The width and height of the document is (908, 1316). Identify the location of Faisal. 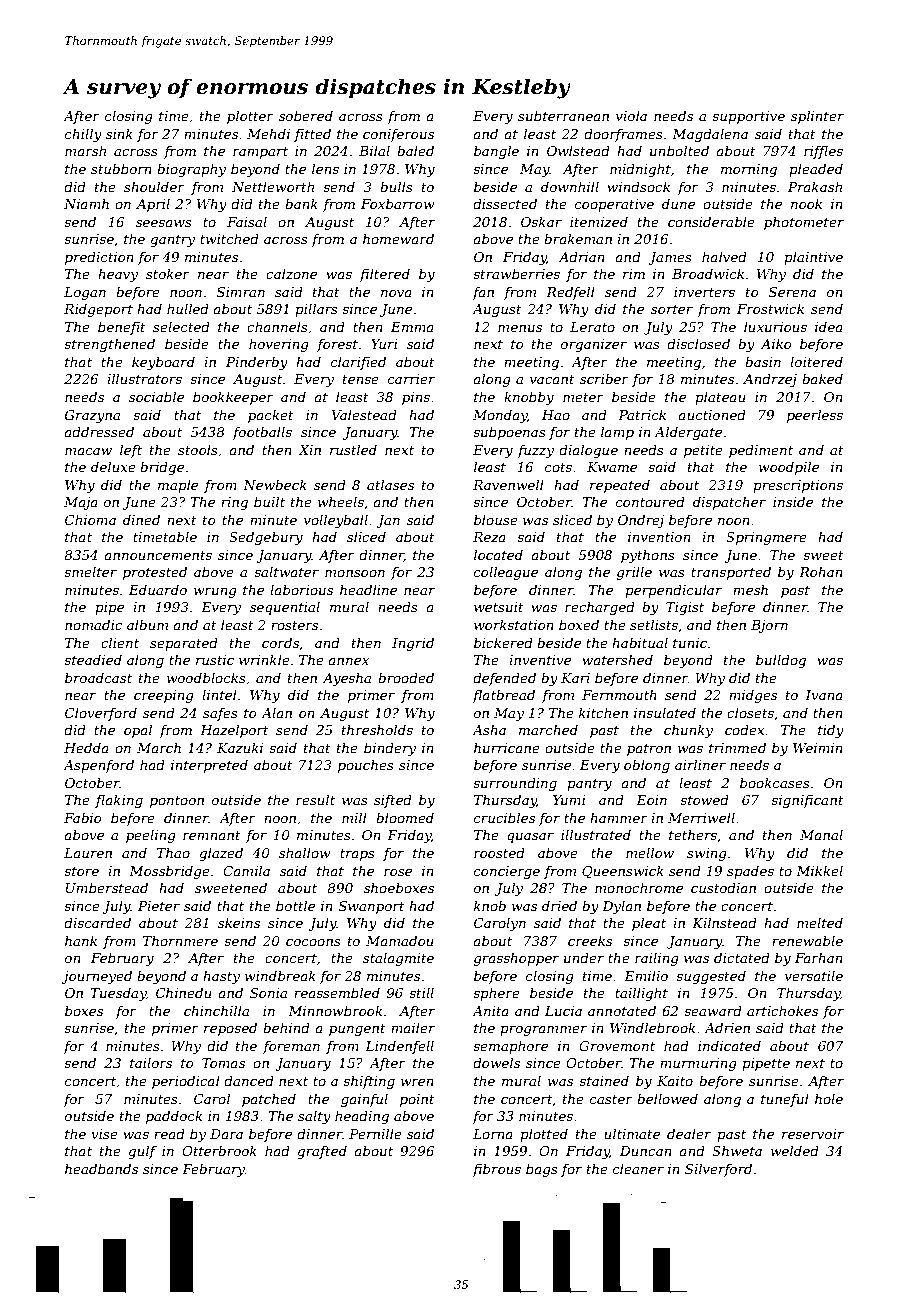
(247, 221).
